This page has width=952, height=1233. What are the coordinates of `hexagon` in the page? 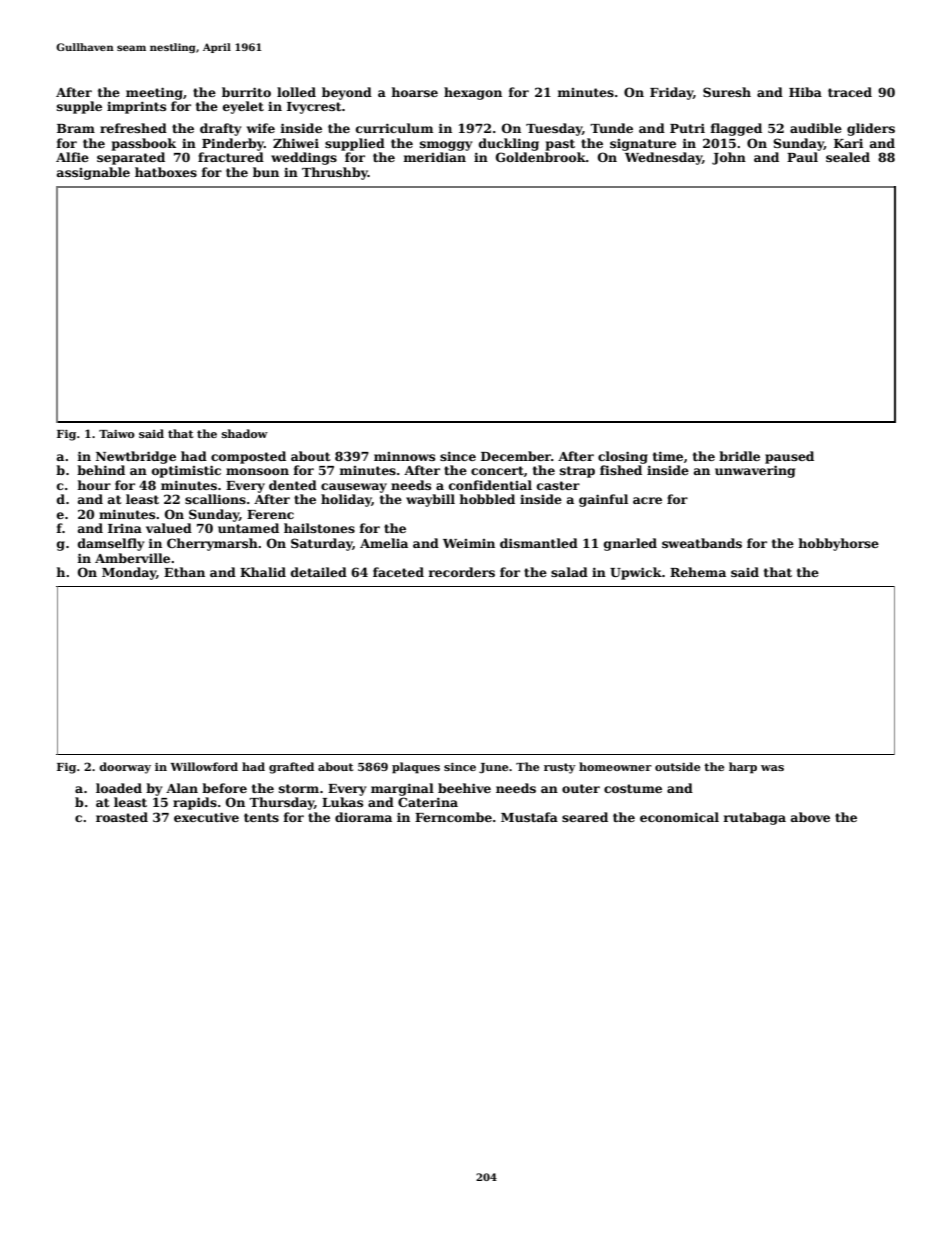 It's located at (473, 93).
